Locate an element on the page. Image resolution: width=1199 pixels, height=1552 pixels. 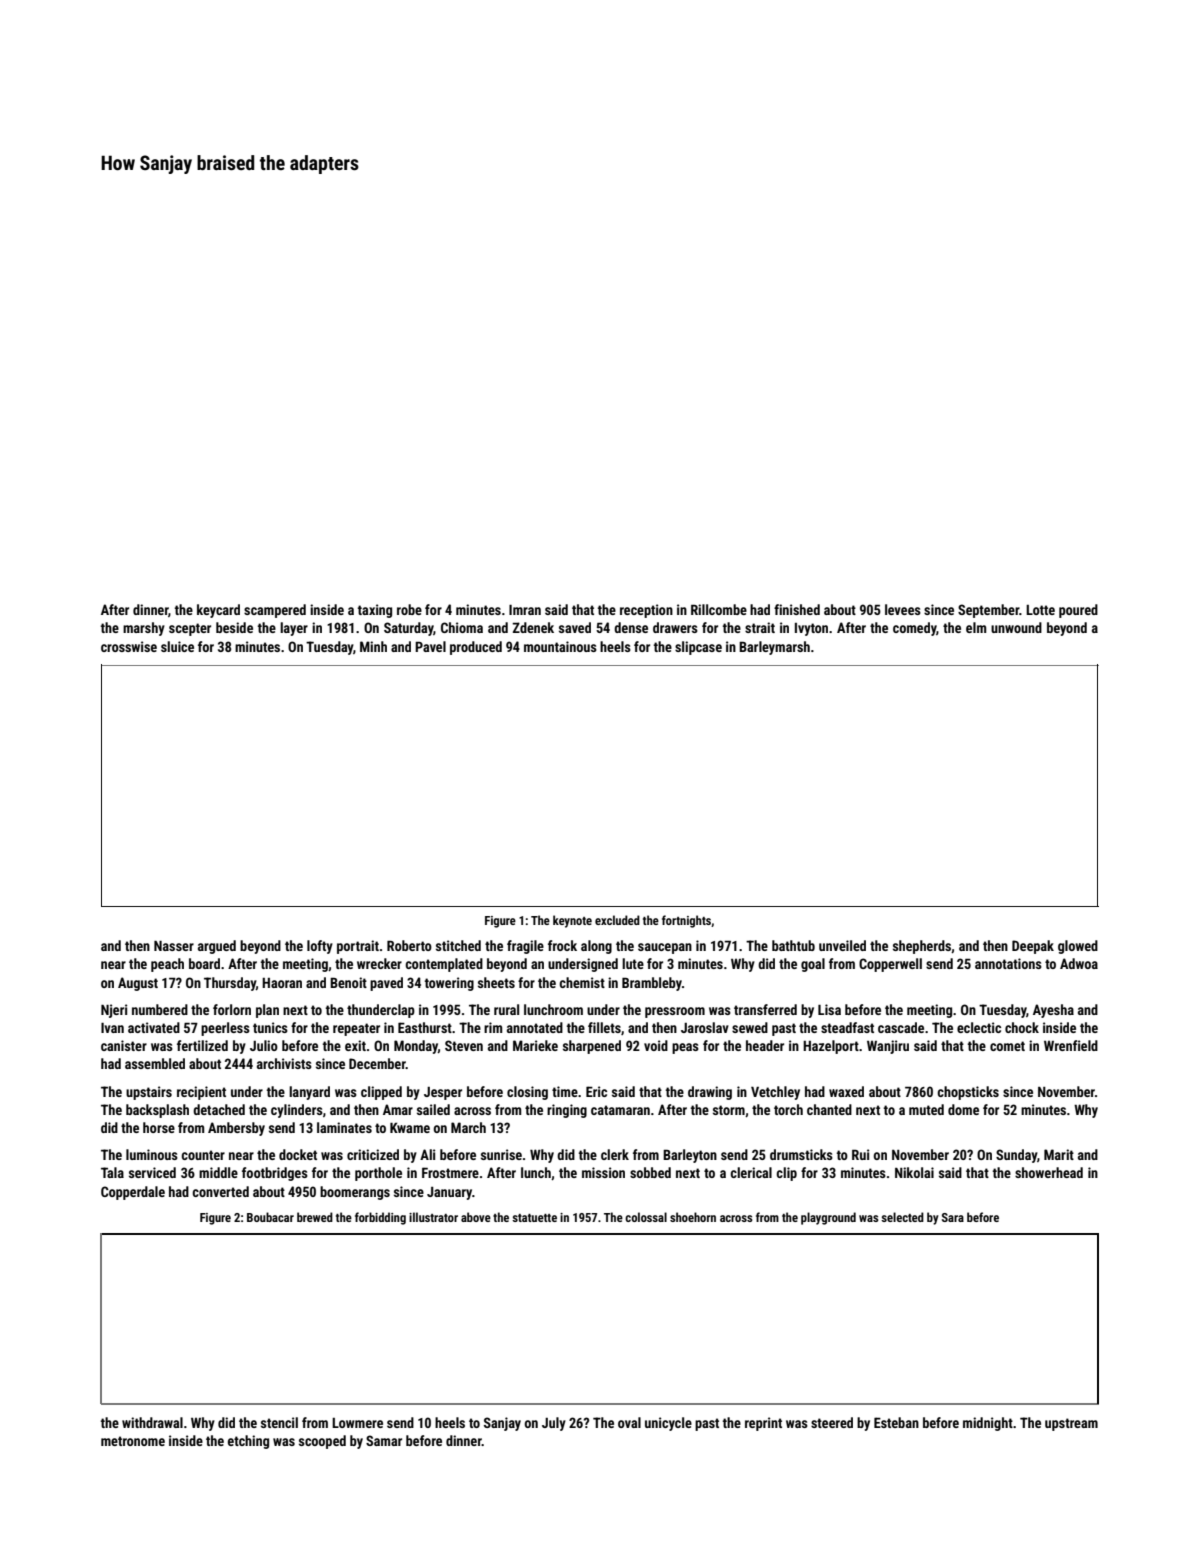
unveiled is located at coordinates (842, 945).
